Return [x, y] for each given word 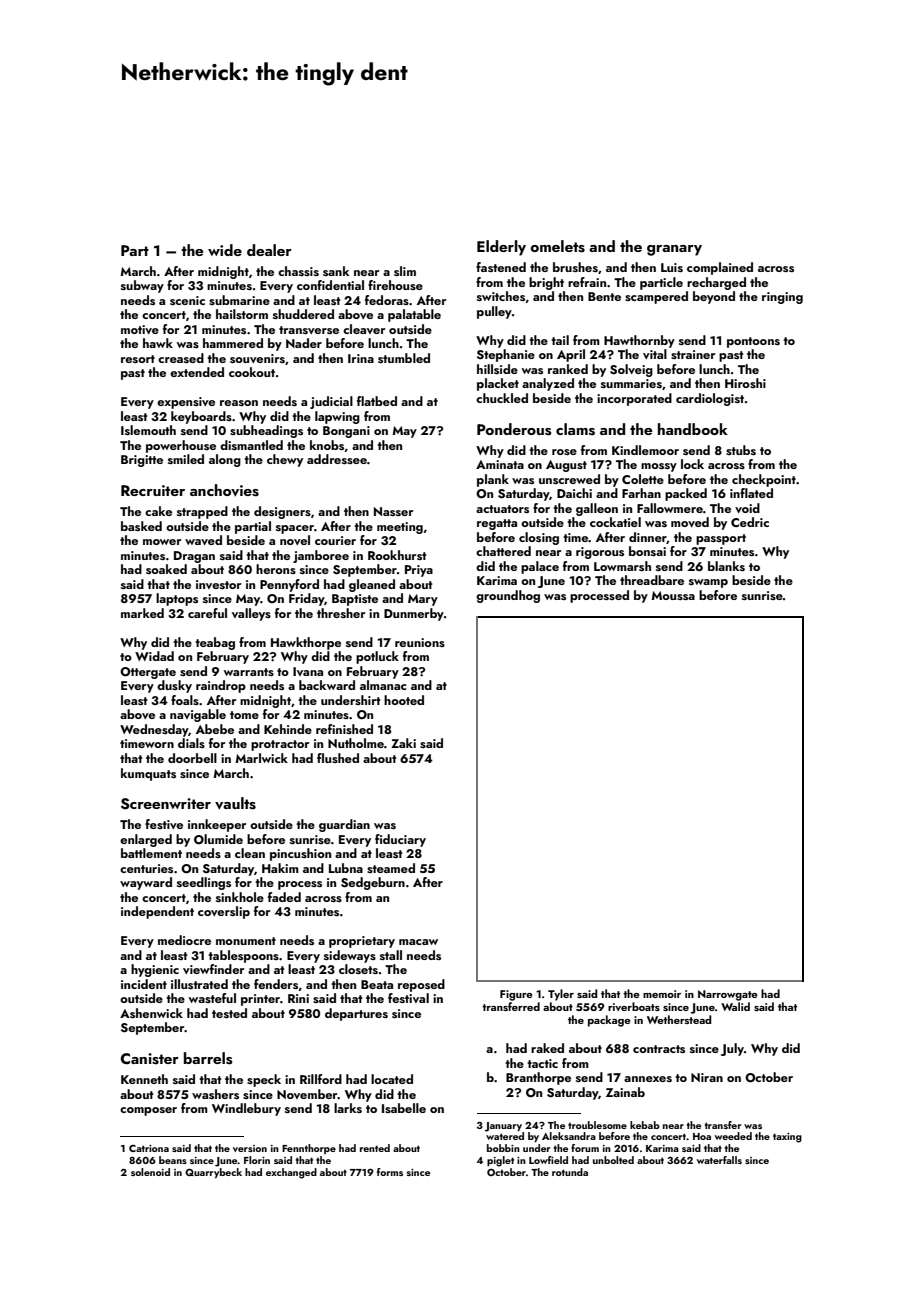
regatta [497, 524]
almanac [383, 685]
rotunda [570, 1172]
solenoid [150, 1172]
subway [142, 286]
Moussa [673, 595]
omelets [557, 246]
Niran [707, 1077]
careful [207, 613]
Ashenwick [151, 1013]
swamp [708, 583]
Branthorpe [538, 1078]
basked [141, 526]
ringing [782, 298]
